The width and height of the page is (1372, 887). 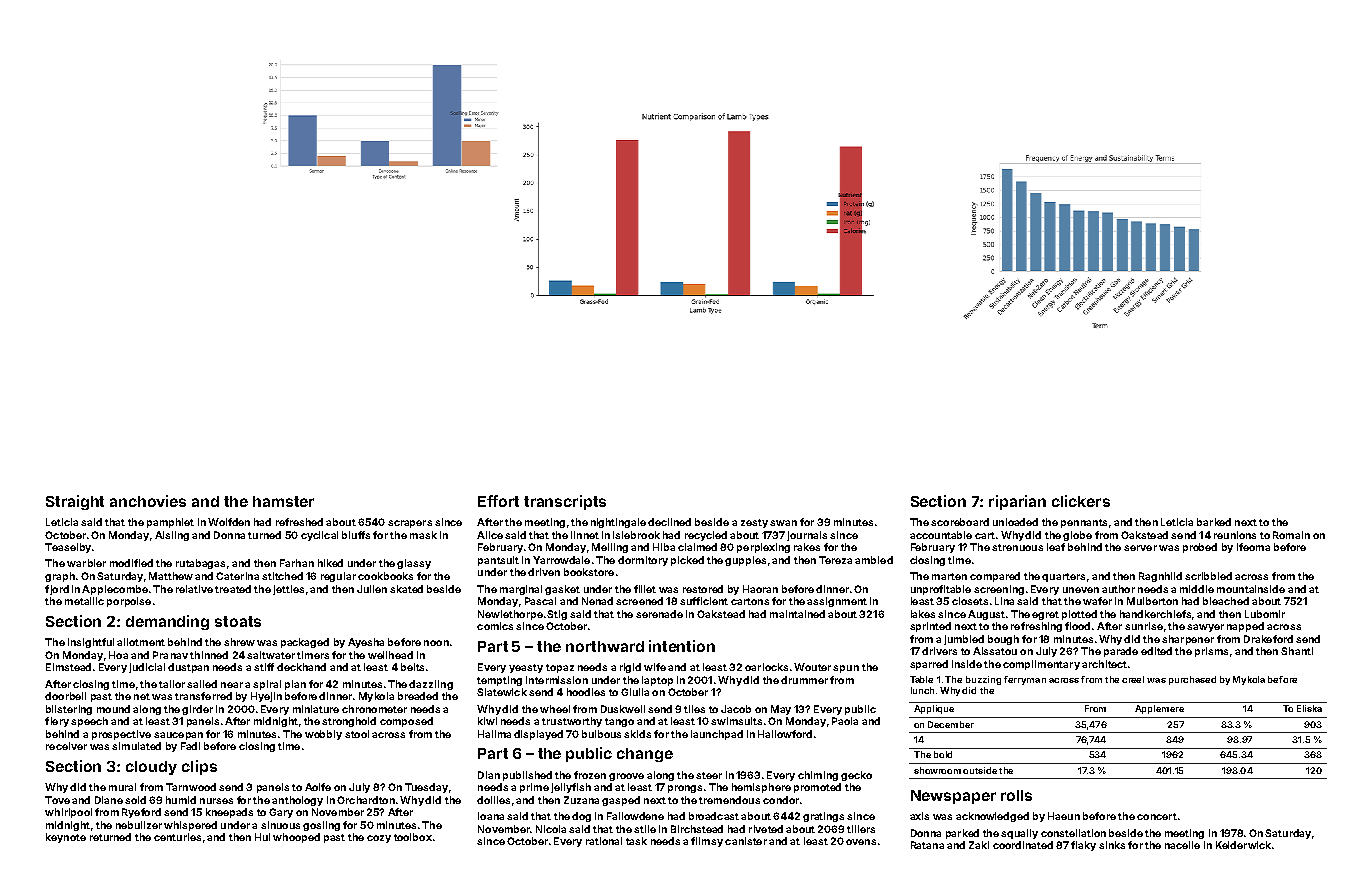 What do you see at coordinates (413, 837) in the page?
I see `toolbox` at bounding box center [413, 837].
